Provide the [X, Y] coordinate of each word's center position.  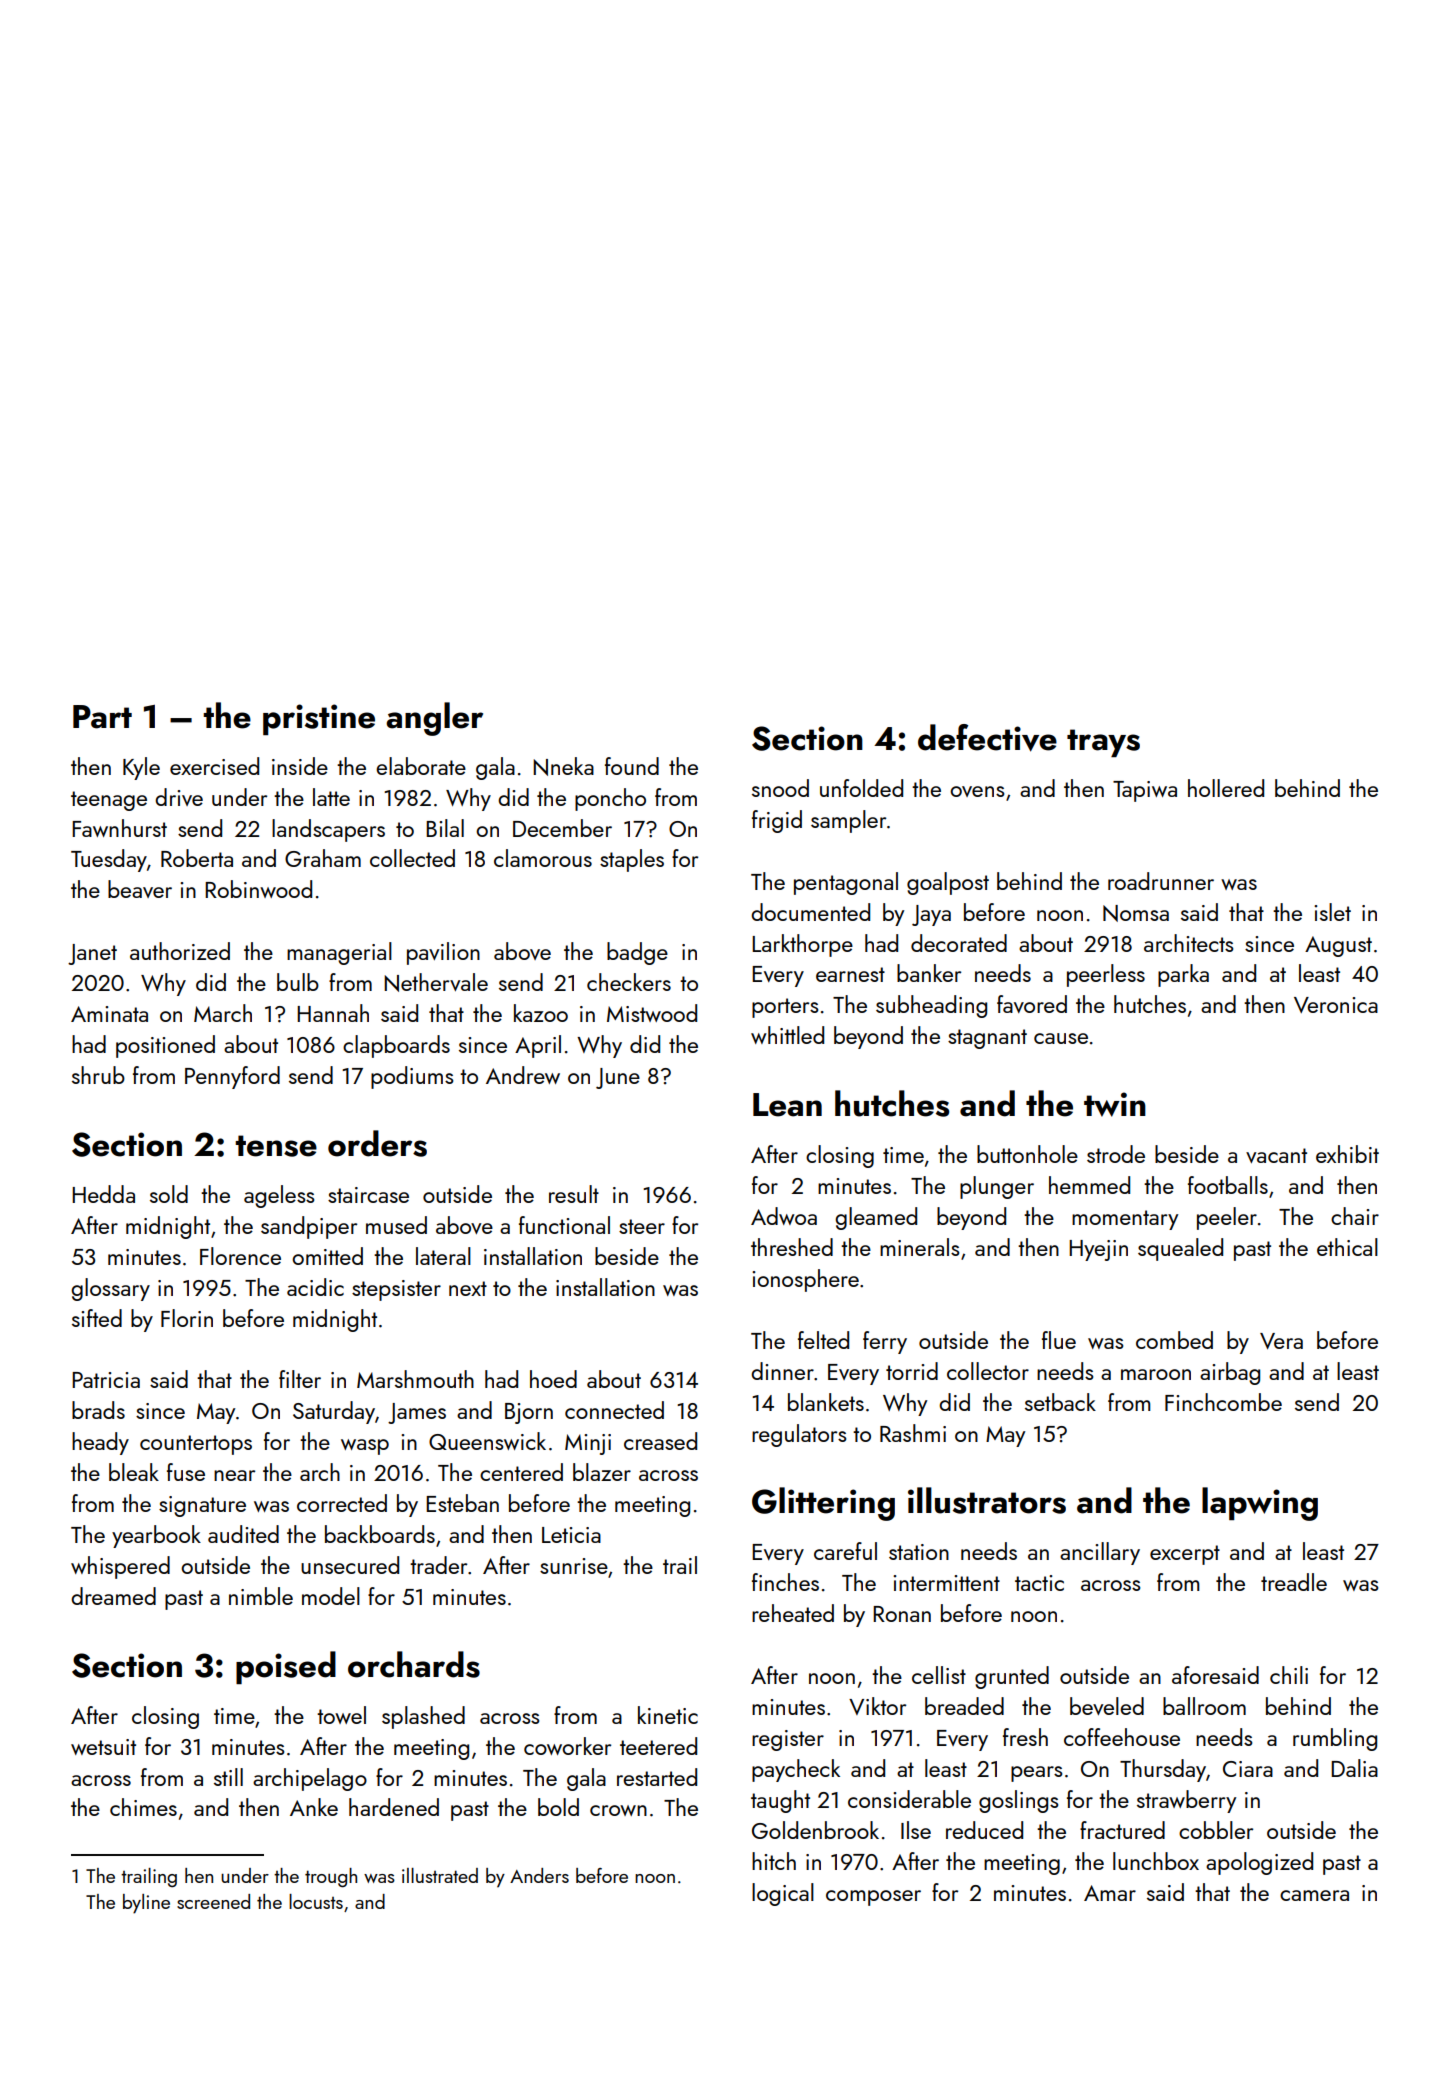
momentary [1125, 1220]
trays [1103, 743]
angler [434, 719]
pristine [319, 719]
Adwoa [784, 1216]
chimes [143, 1807]
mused [396, 1225]
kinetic [668, 1715]
